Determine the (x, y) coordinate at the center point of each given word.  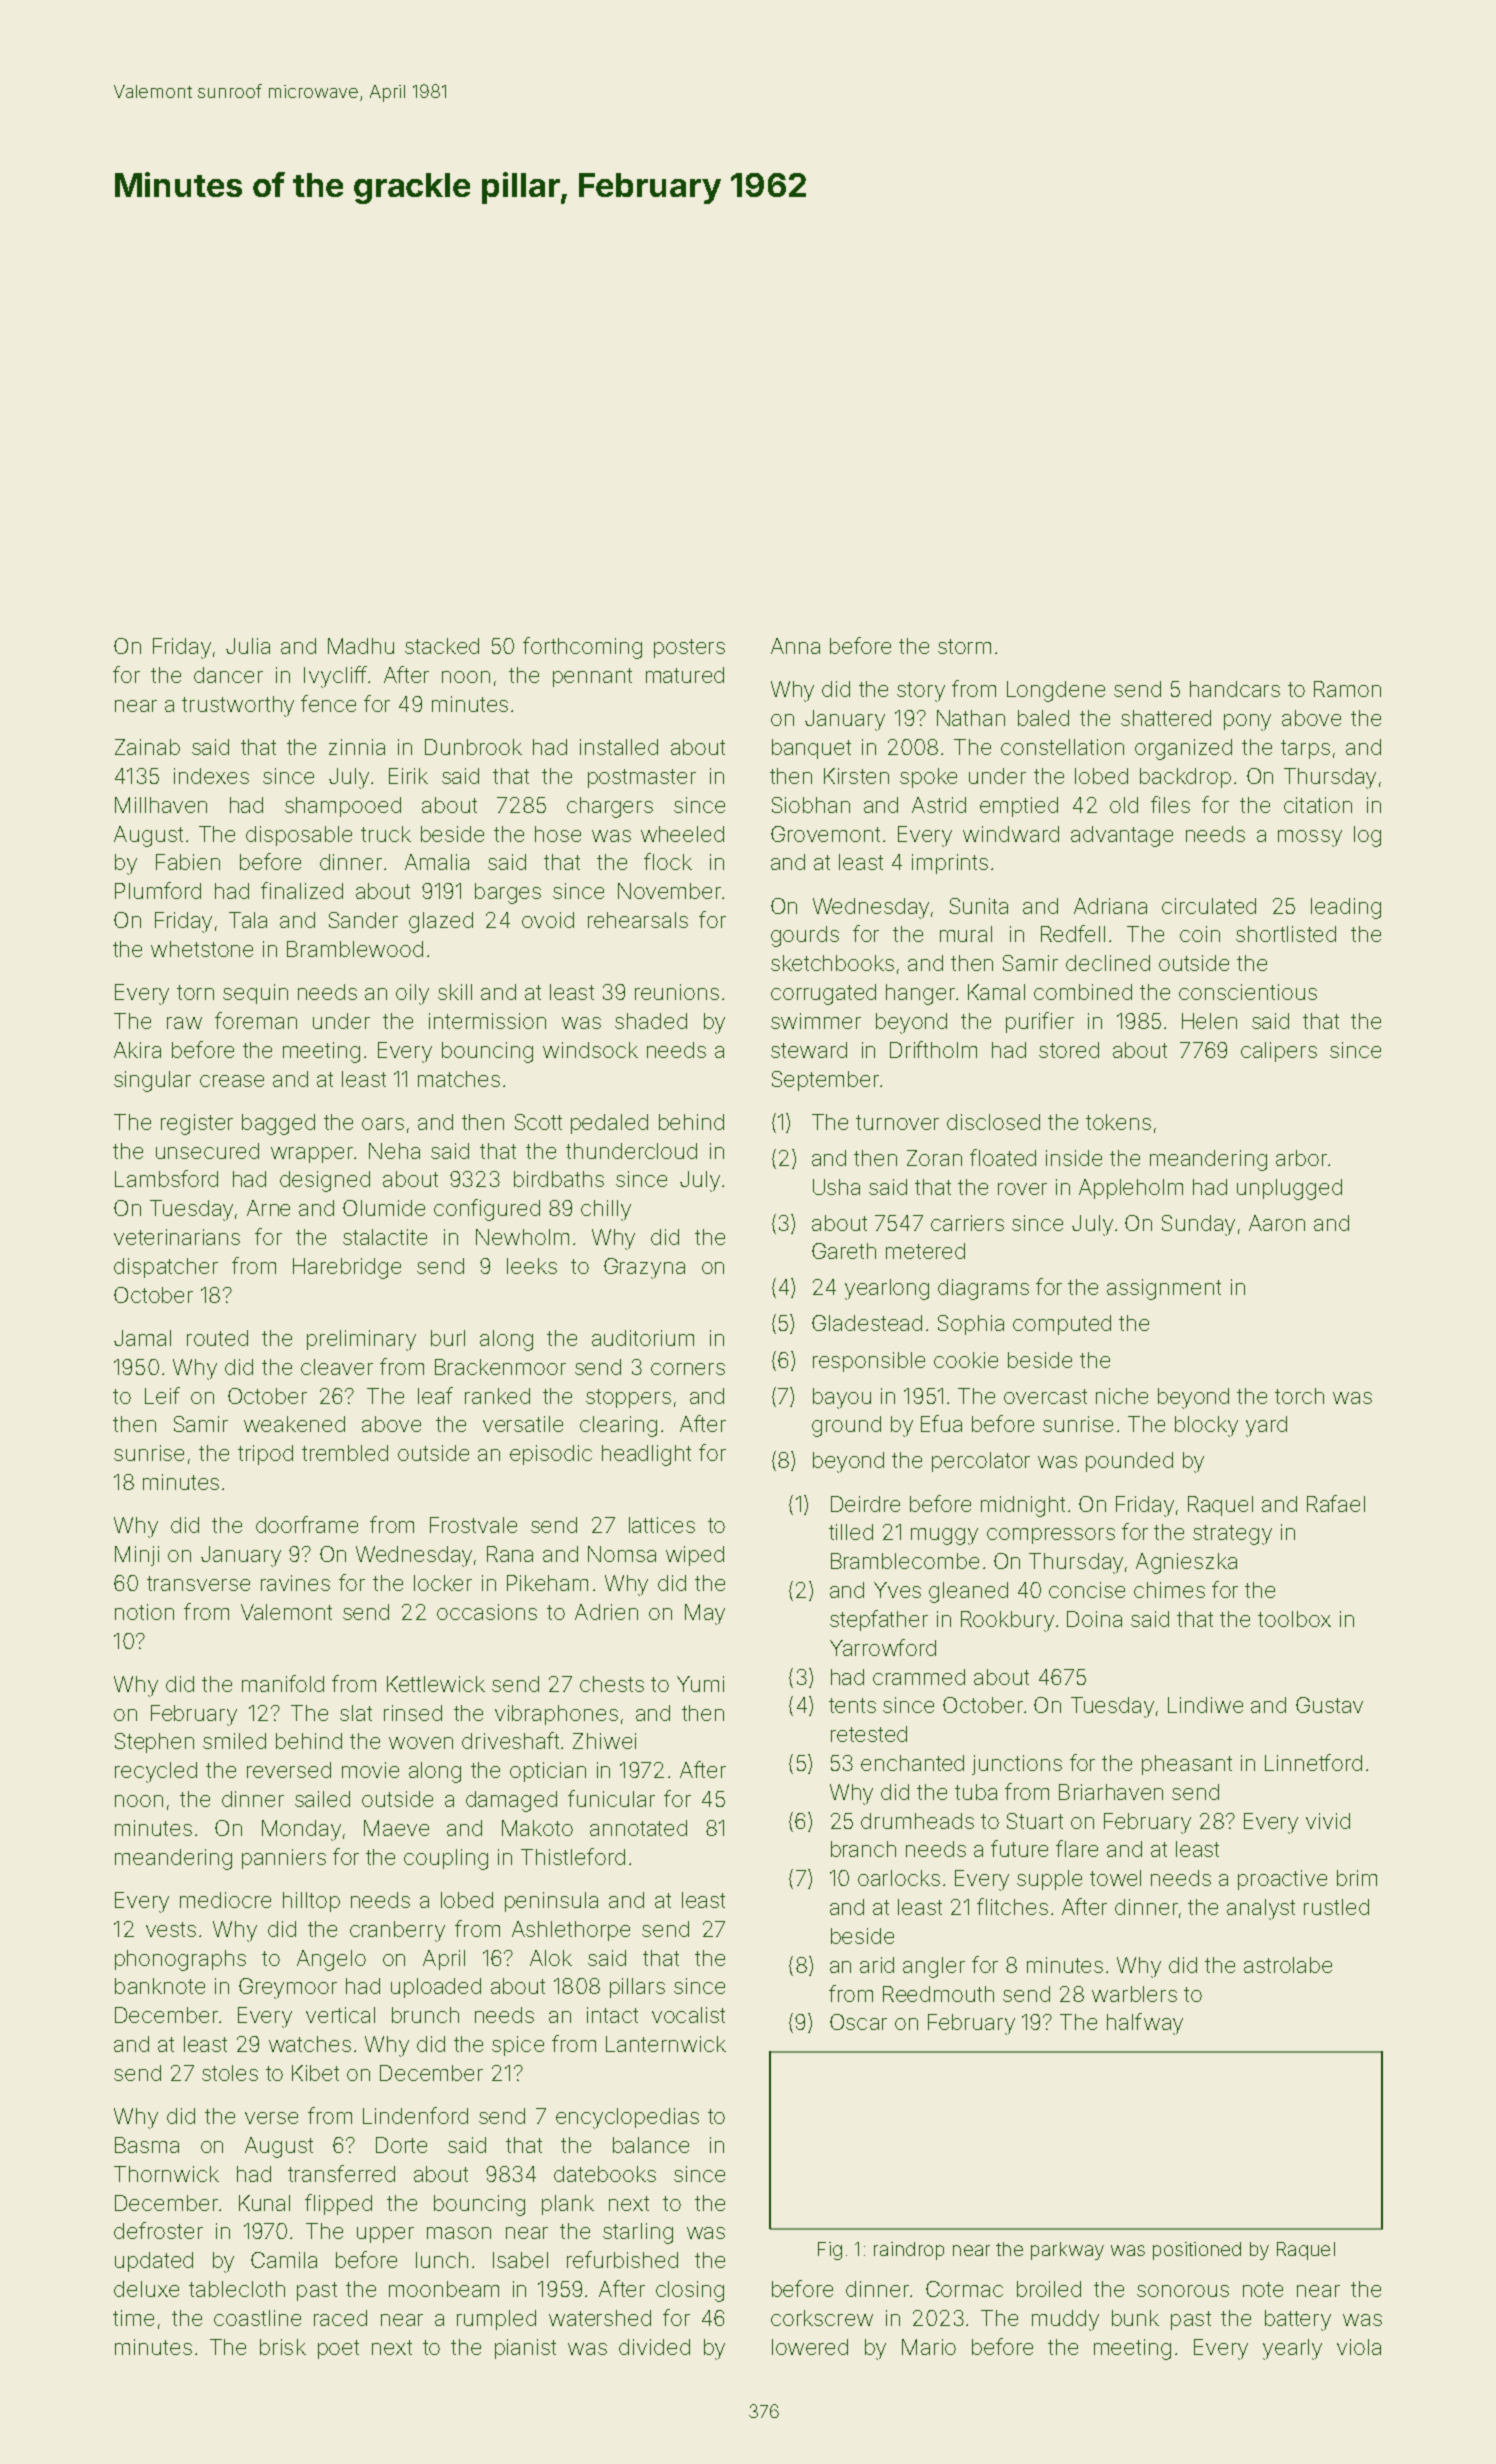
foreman (256, 1020)
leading (1346, 908)
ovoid (548, 920)
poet (338, 2349)
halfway (1145, 2024)
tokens (1118, 1122)
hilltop (311, 1902)
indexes (211, 776)
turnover (897, 1122)
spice (518, 2046)
